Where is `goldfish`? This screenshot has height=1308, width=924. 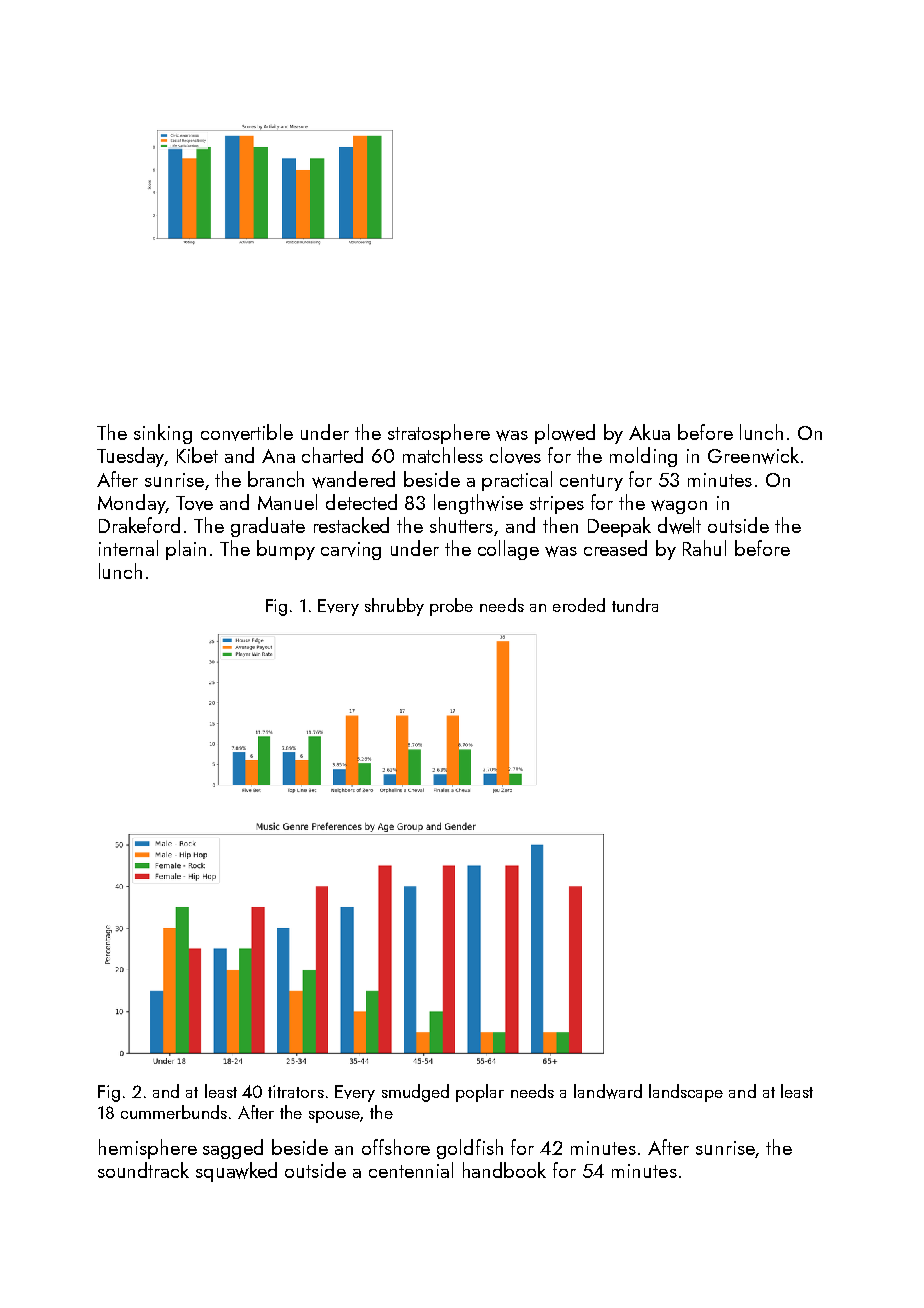 goldfish is located at coordinates (470, 1149).
